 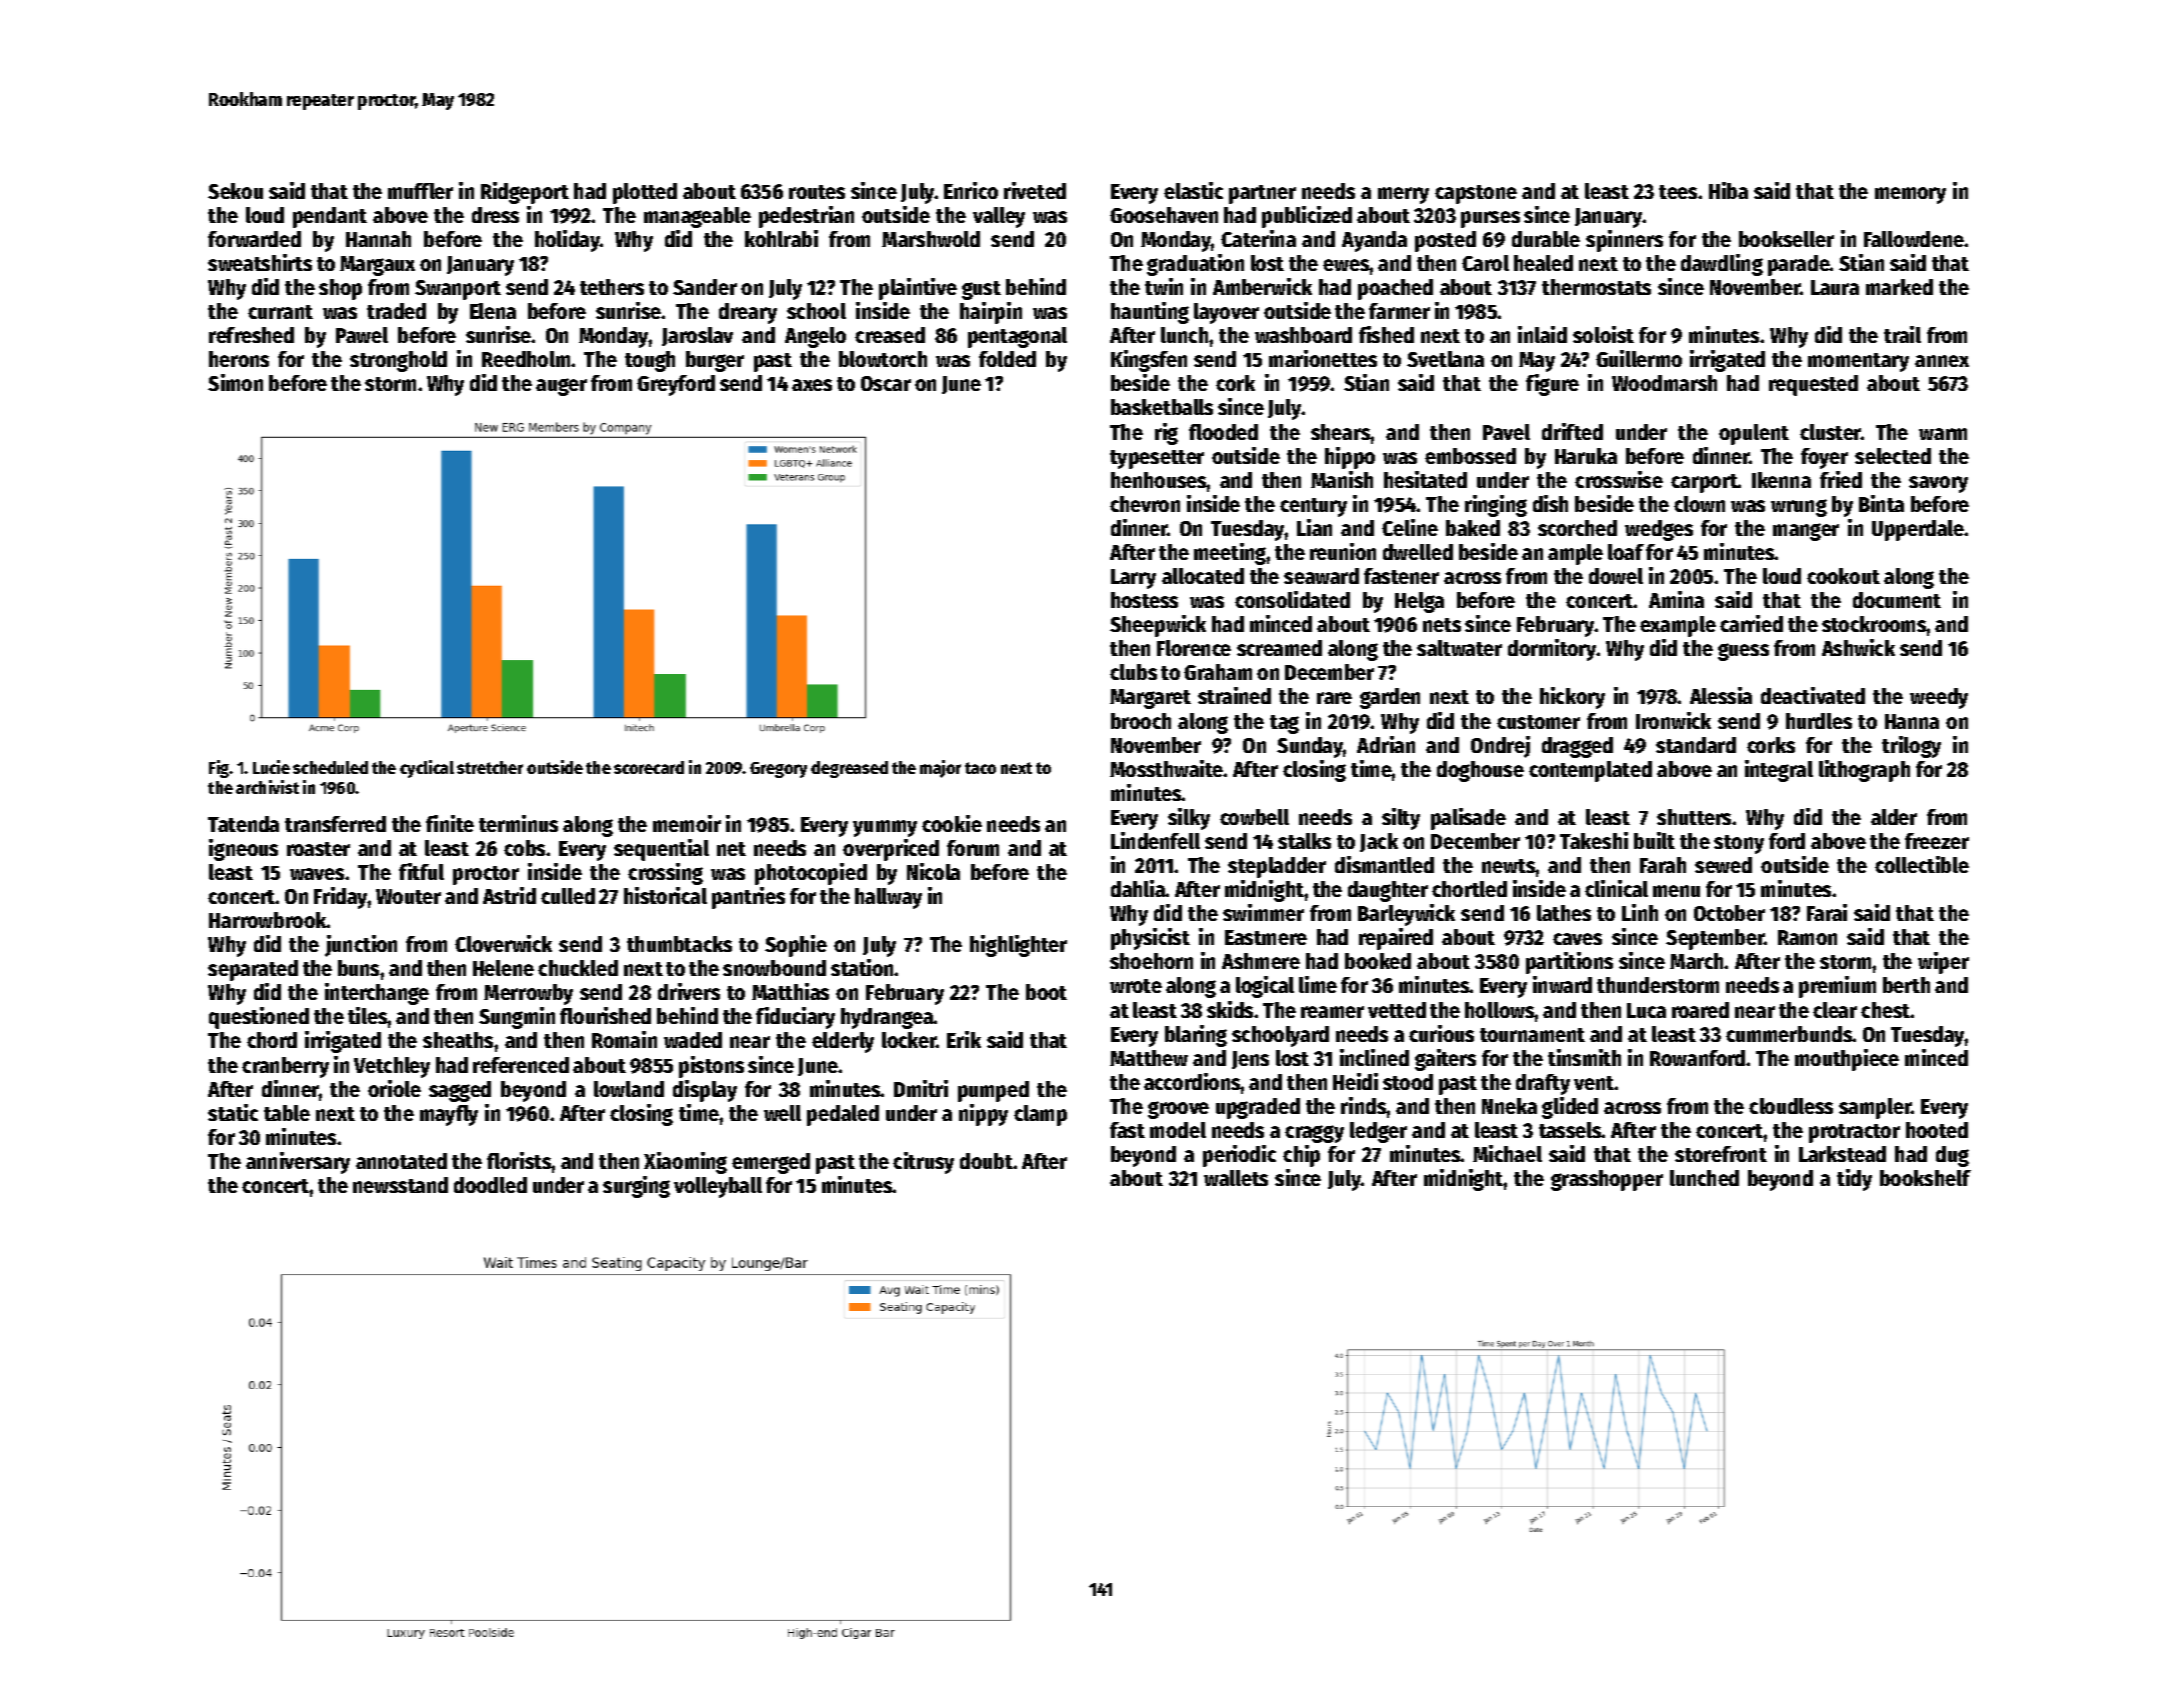 What do you see at coordinates (1914, 239) in the page?
I see `Fallowdene` at bounding box center [1914, 239].
